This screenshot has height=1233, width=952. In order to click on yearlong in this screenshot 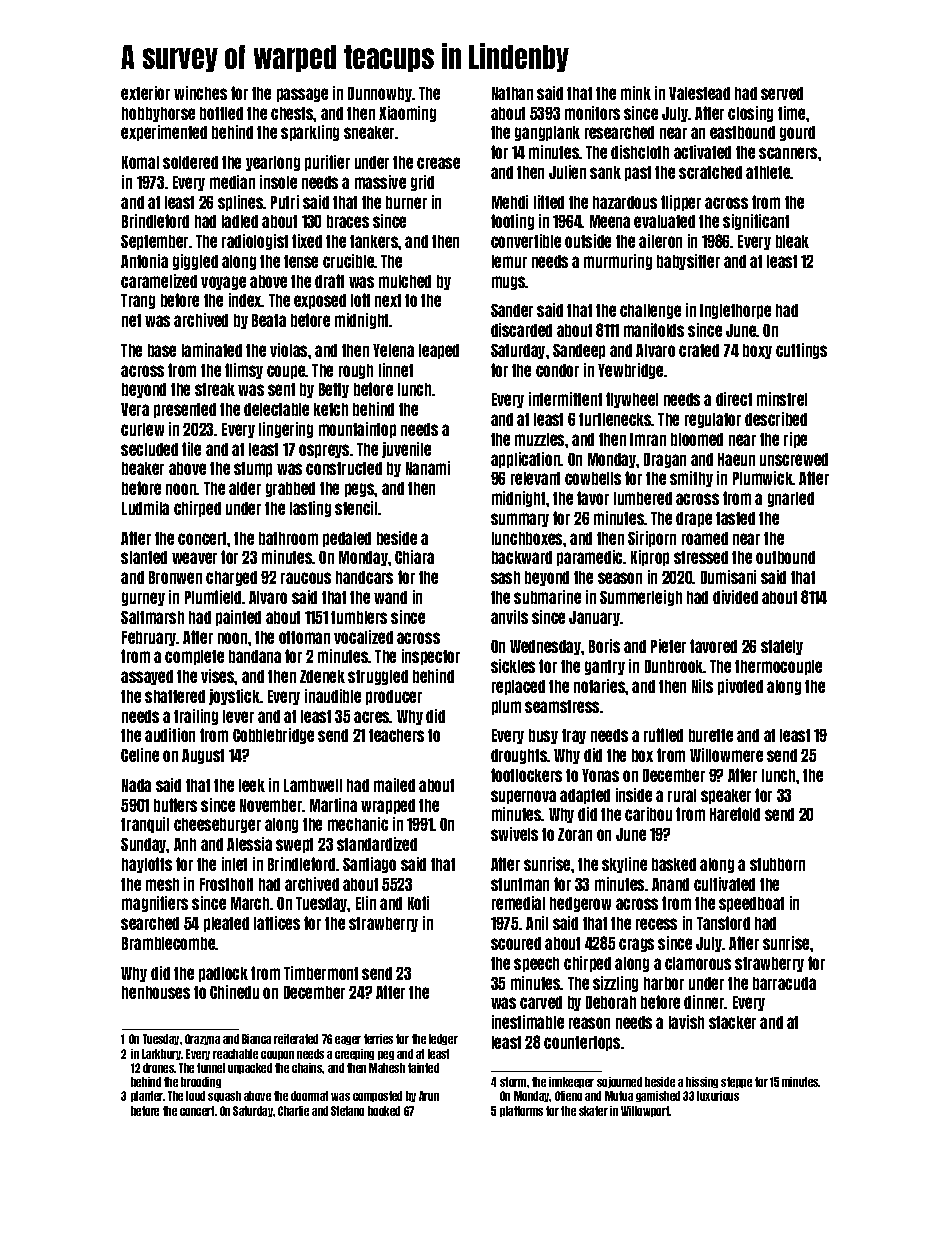, I will do `click(273, 163)`.
